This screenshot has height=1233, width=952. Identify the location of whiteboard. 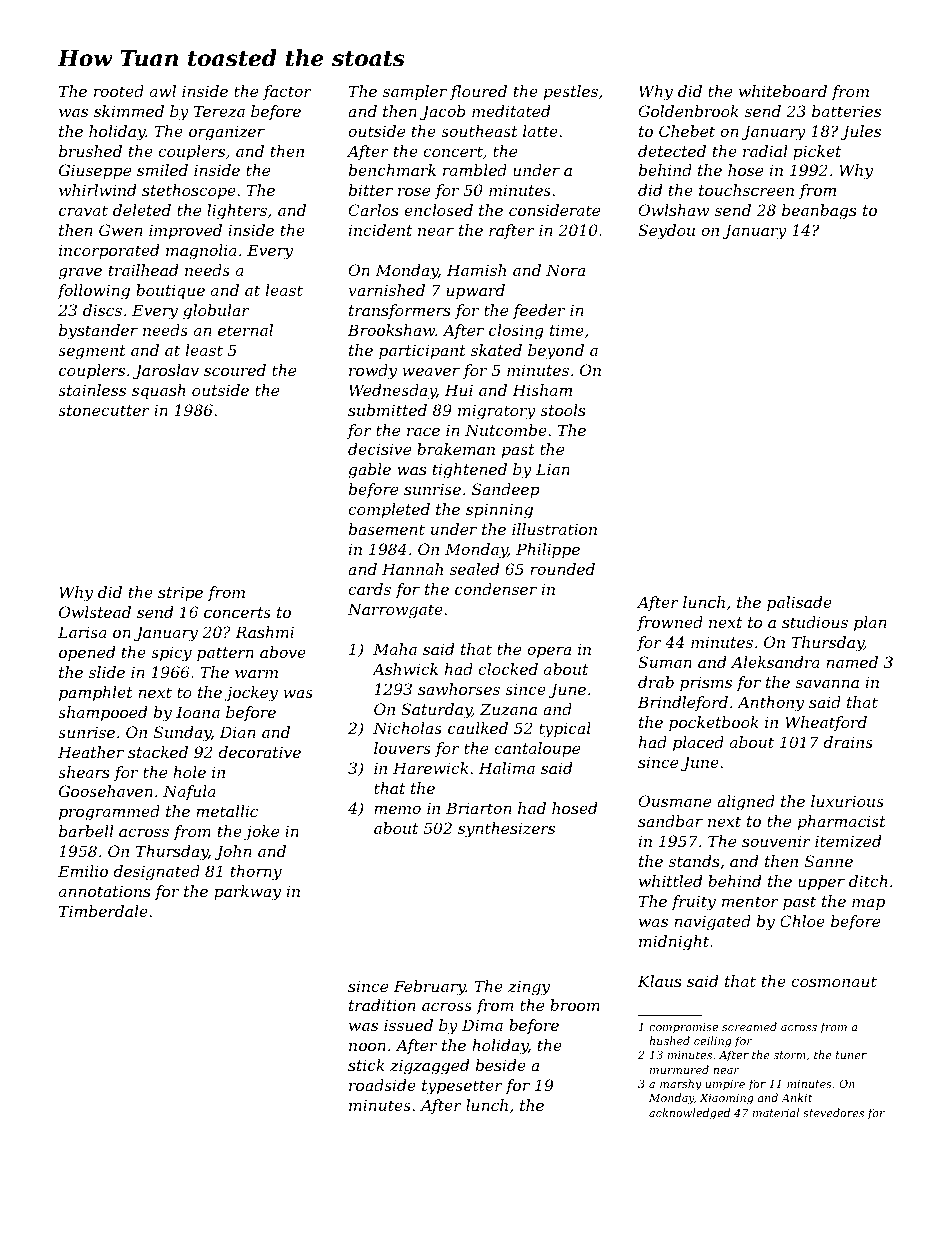
(783, 91).
